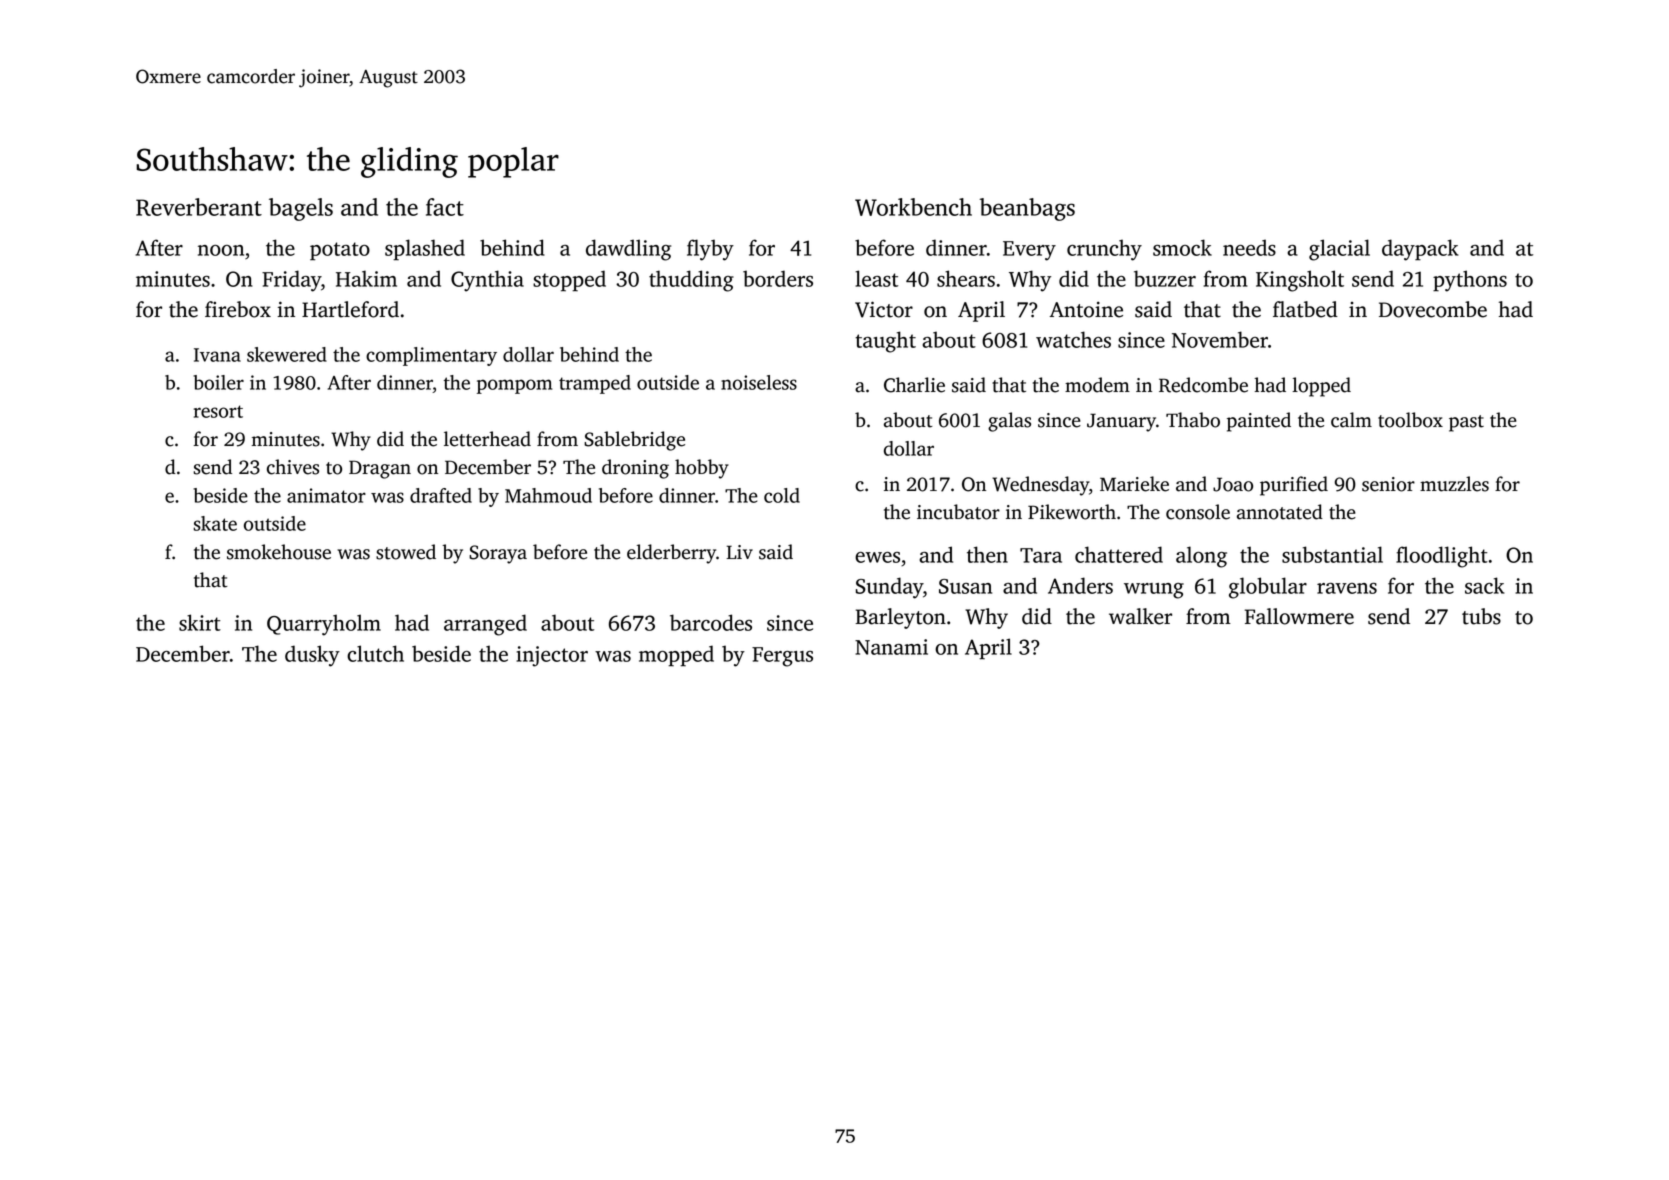 The height and width of the screenshot is (1180, 1669). I want to click on least, so click(876, 278).
